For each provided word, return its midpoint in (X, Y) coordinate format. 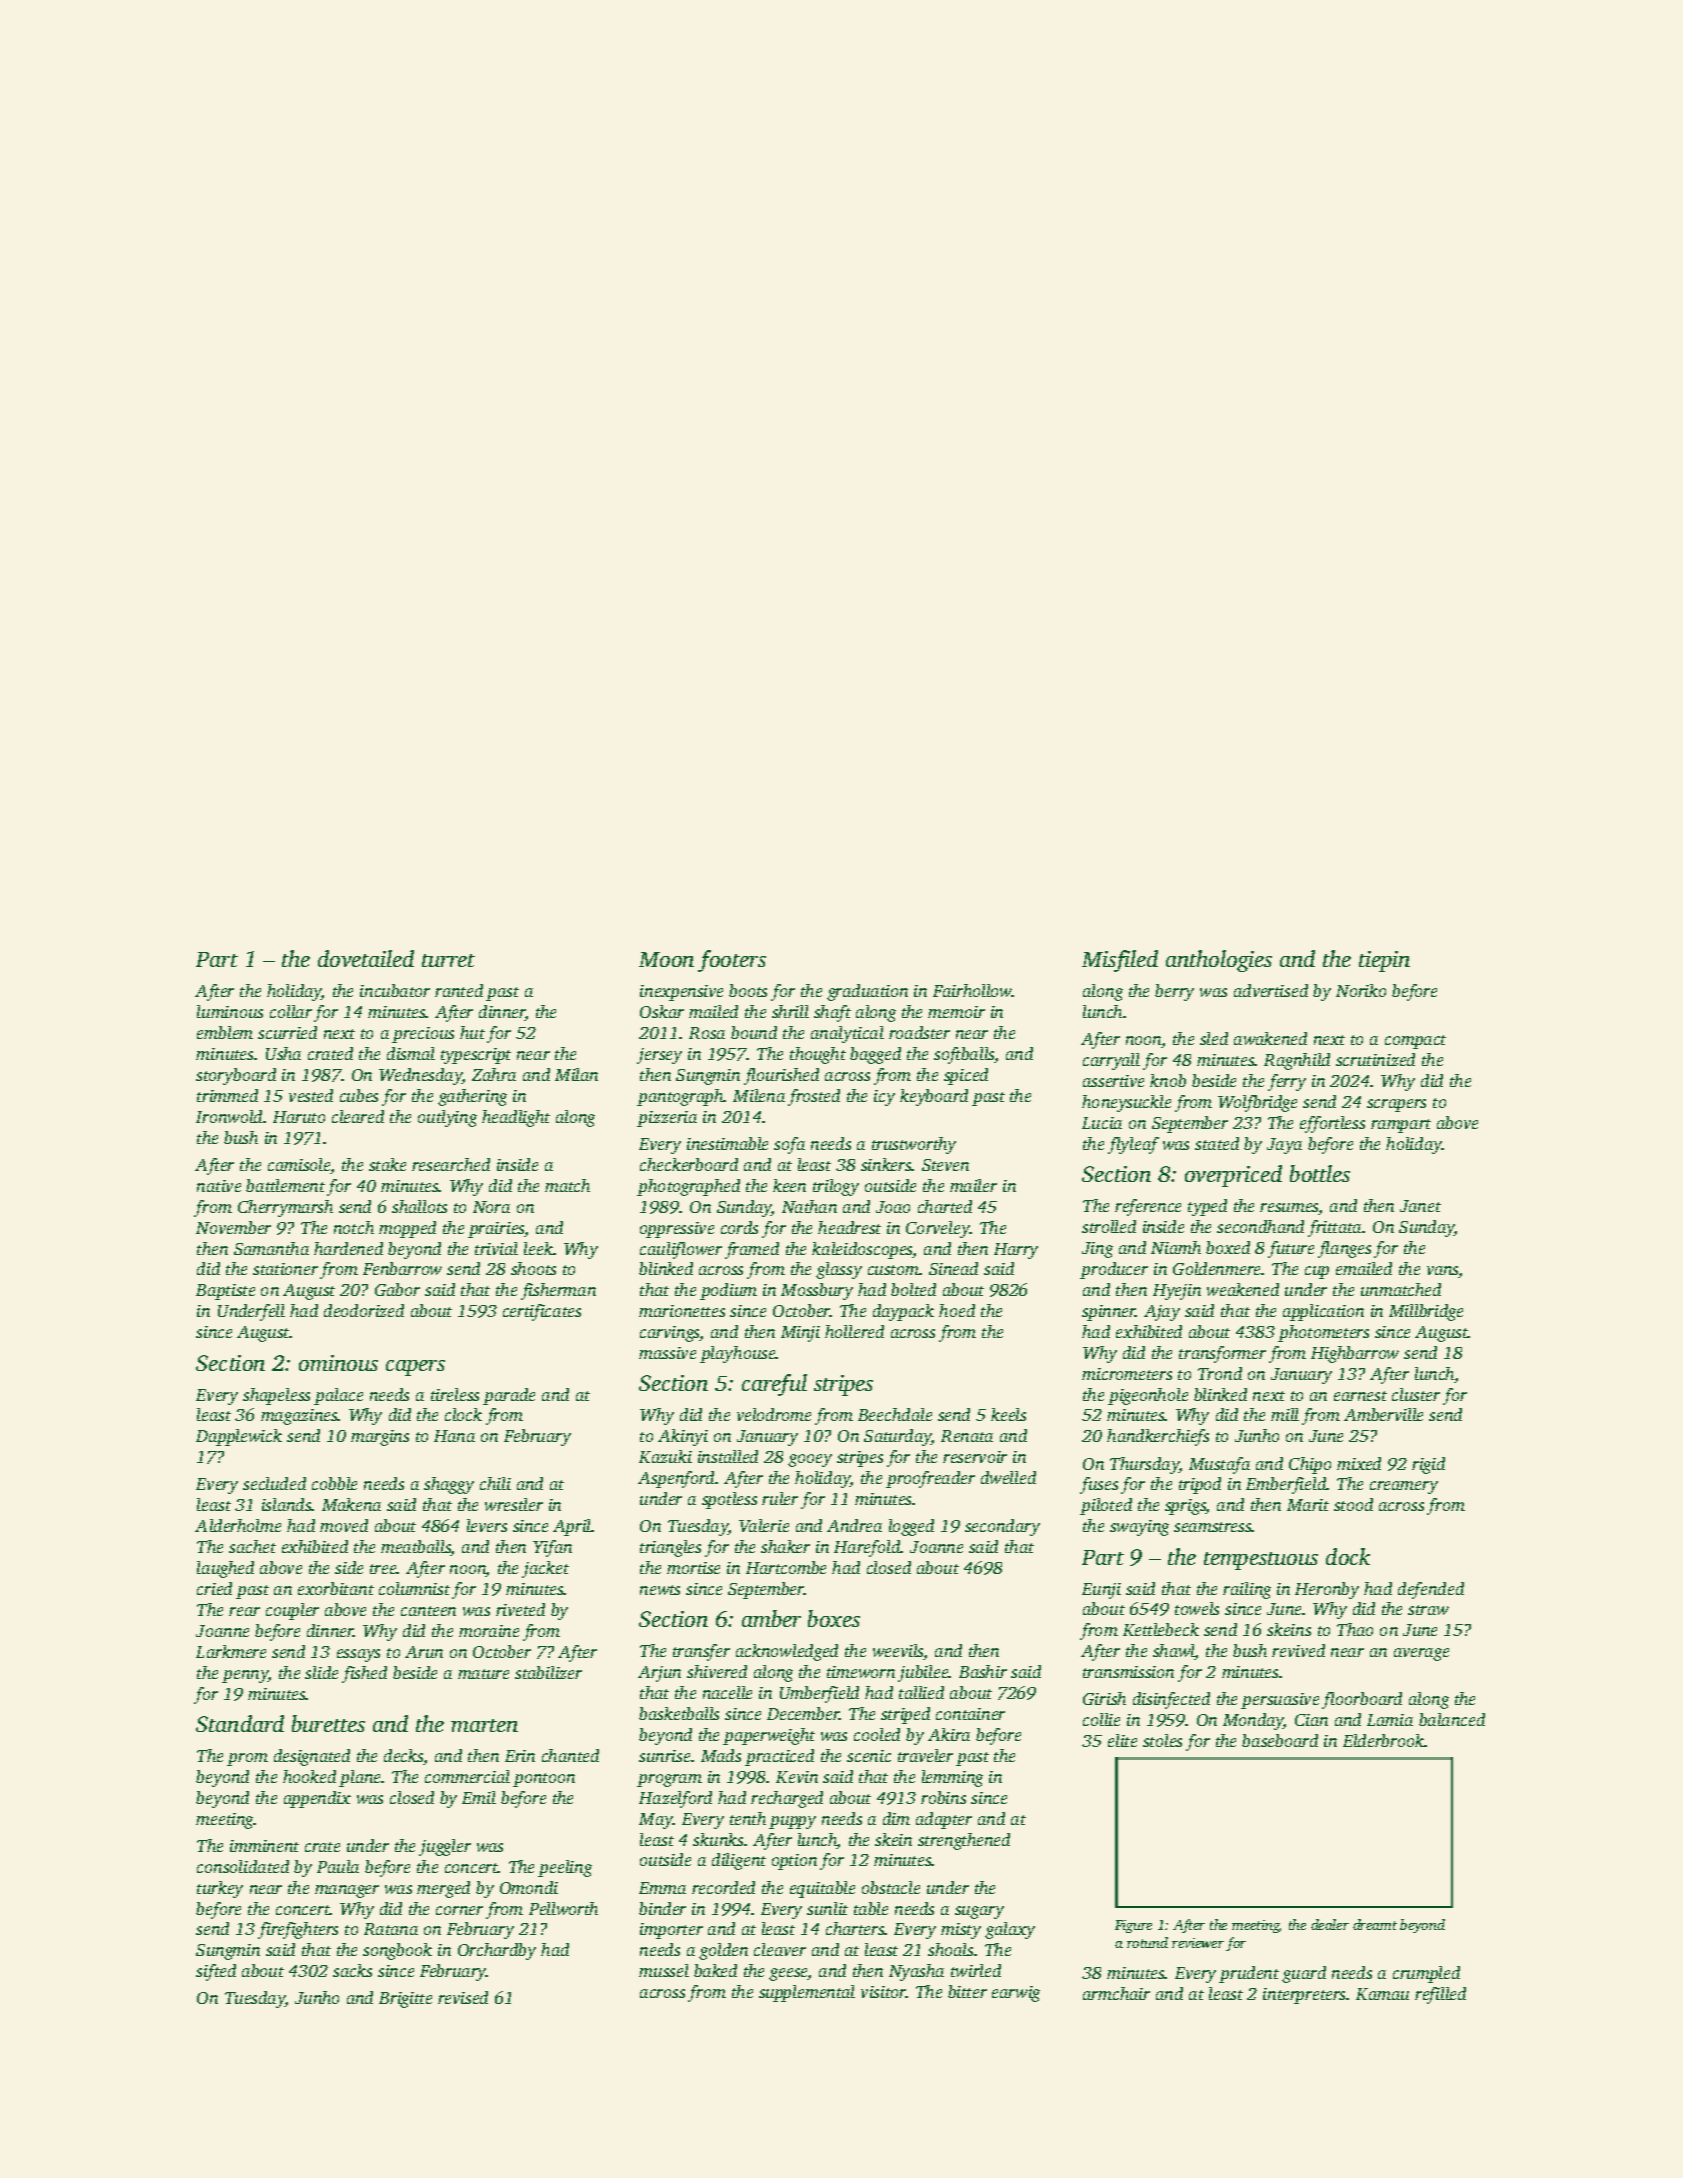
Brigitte (405, 2000)
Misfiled (1120, 961)
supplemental (807, 1993)
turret (448, 960)
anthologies (1219, 961)
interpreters (1304, 1996)
